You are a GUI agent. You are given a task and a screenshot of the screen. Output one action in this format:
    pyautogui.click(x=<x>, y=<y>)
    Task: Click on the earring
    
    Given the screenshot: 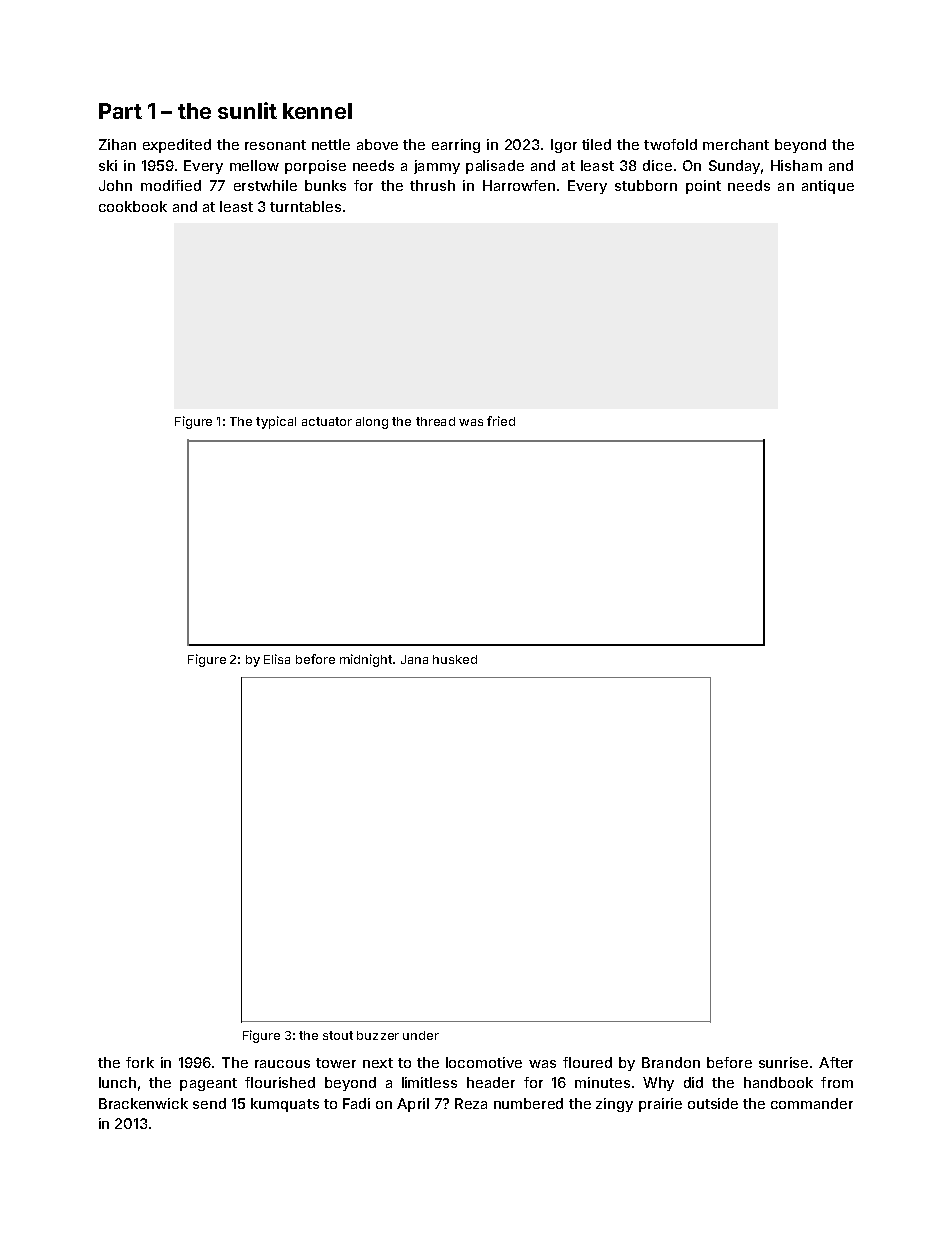 What is the action you would take?
    pyautogui.click(x=456, y=146)
